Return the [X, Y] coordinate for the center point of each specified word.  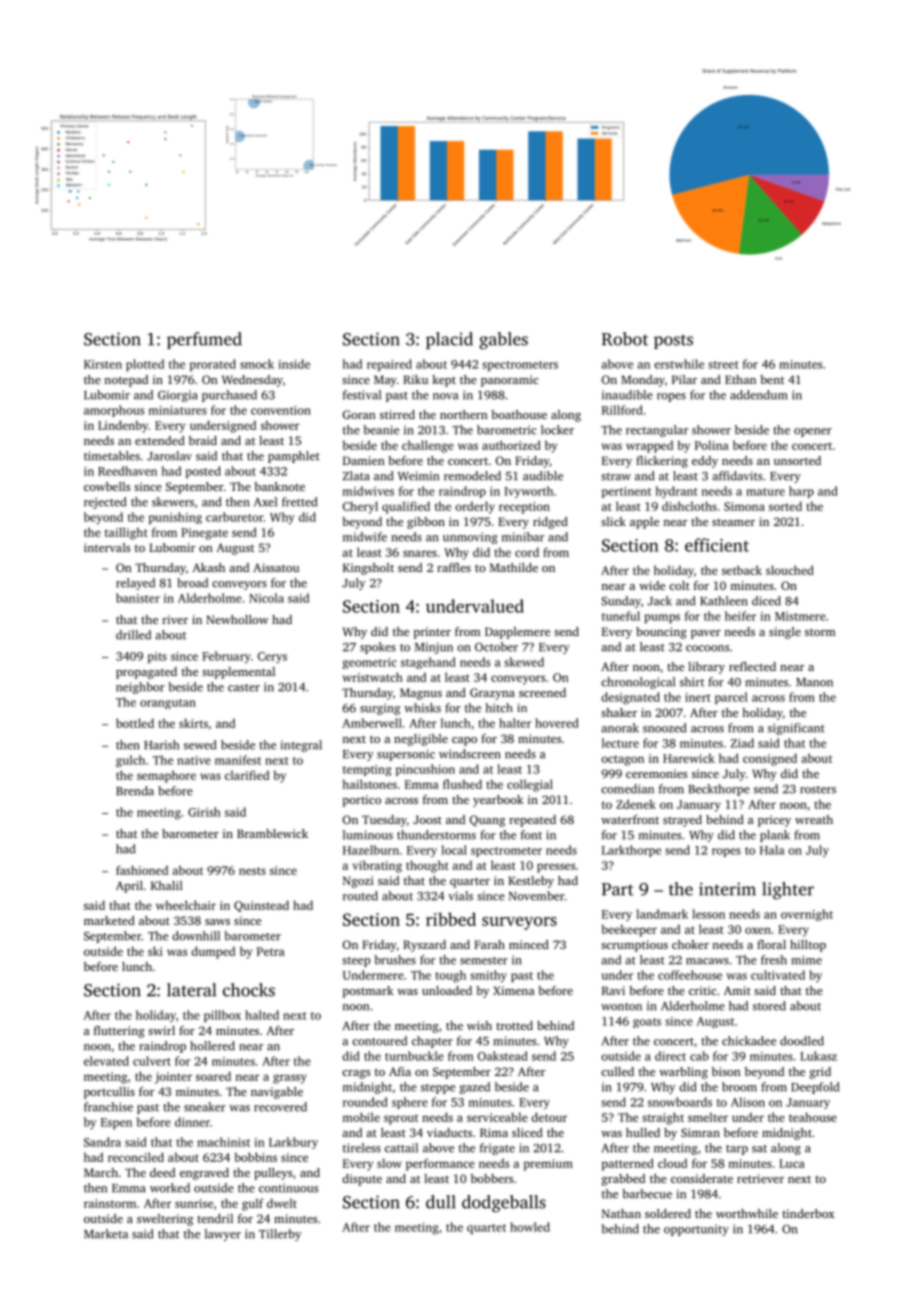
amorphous [114, 411]
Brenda [135, 791]
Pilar [684, 379]
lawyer [223, 1235]
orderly [475, 507]
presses [556, 868]
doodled [802, 1041]
